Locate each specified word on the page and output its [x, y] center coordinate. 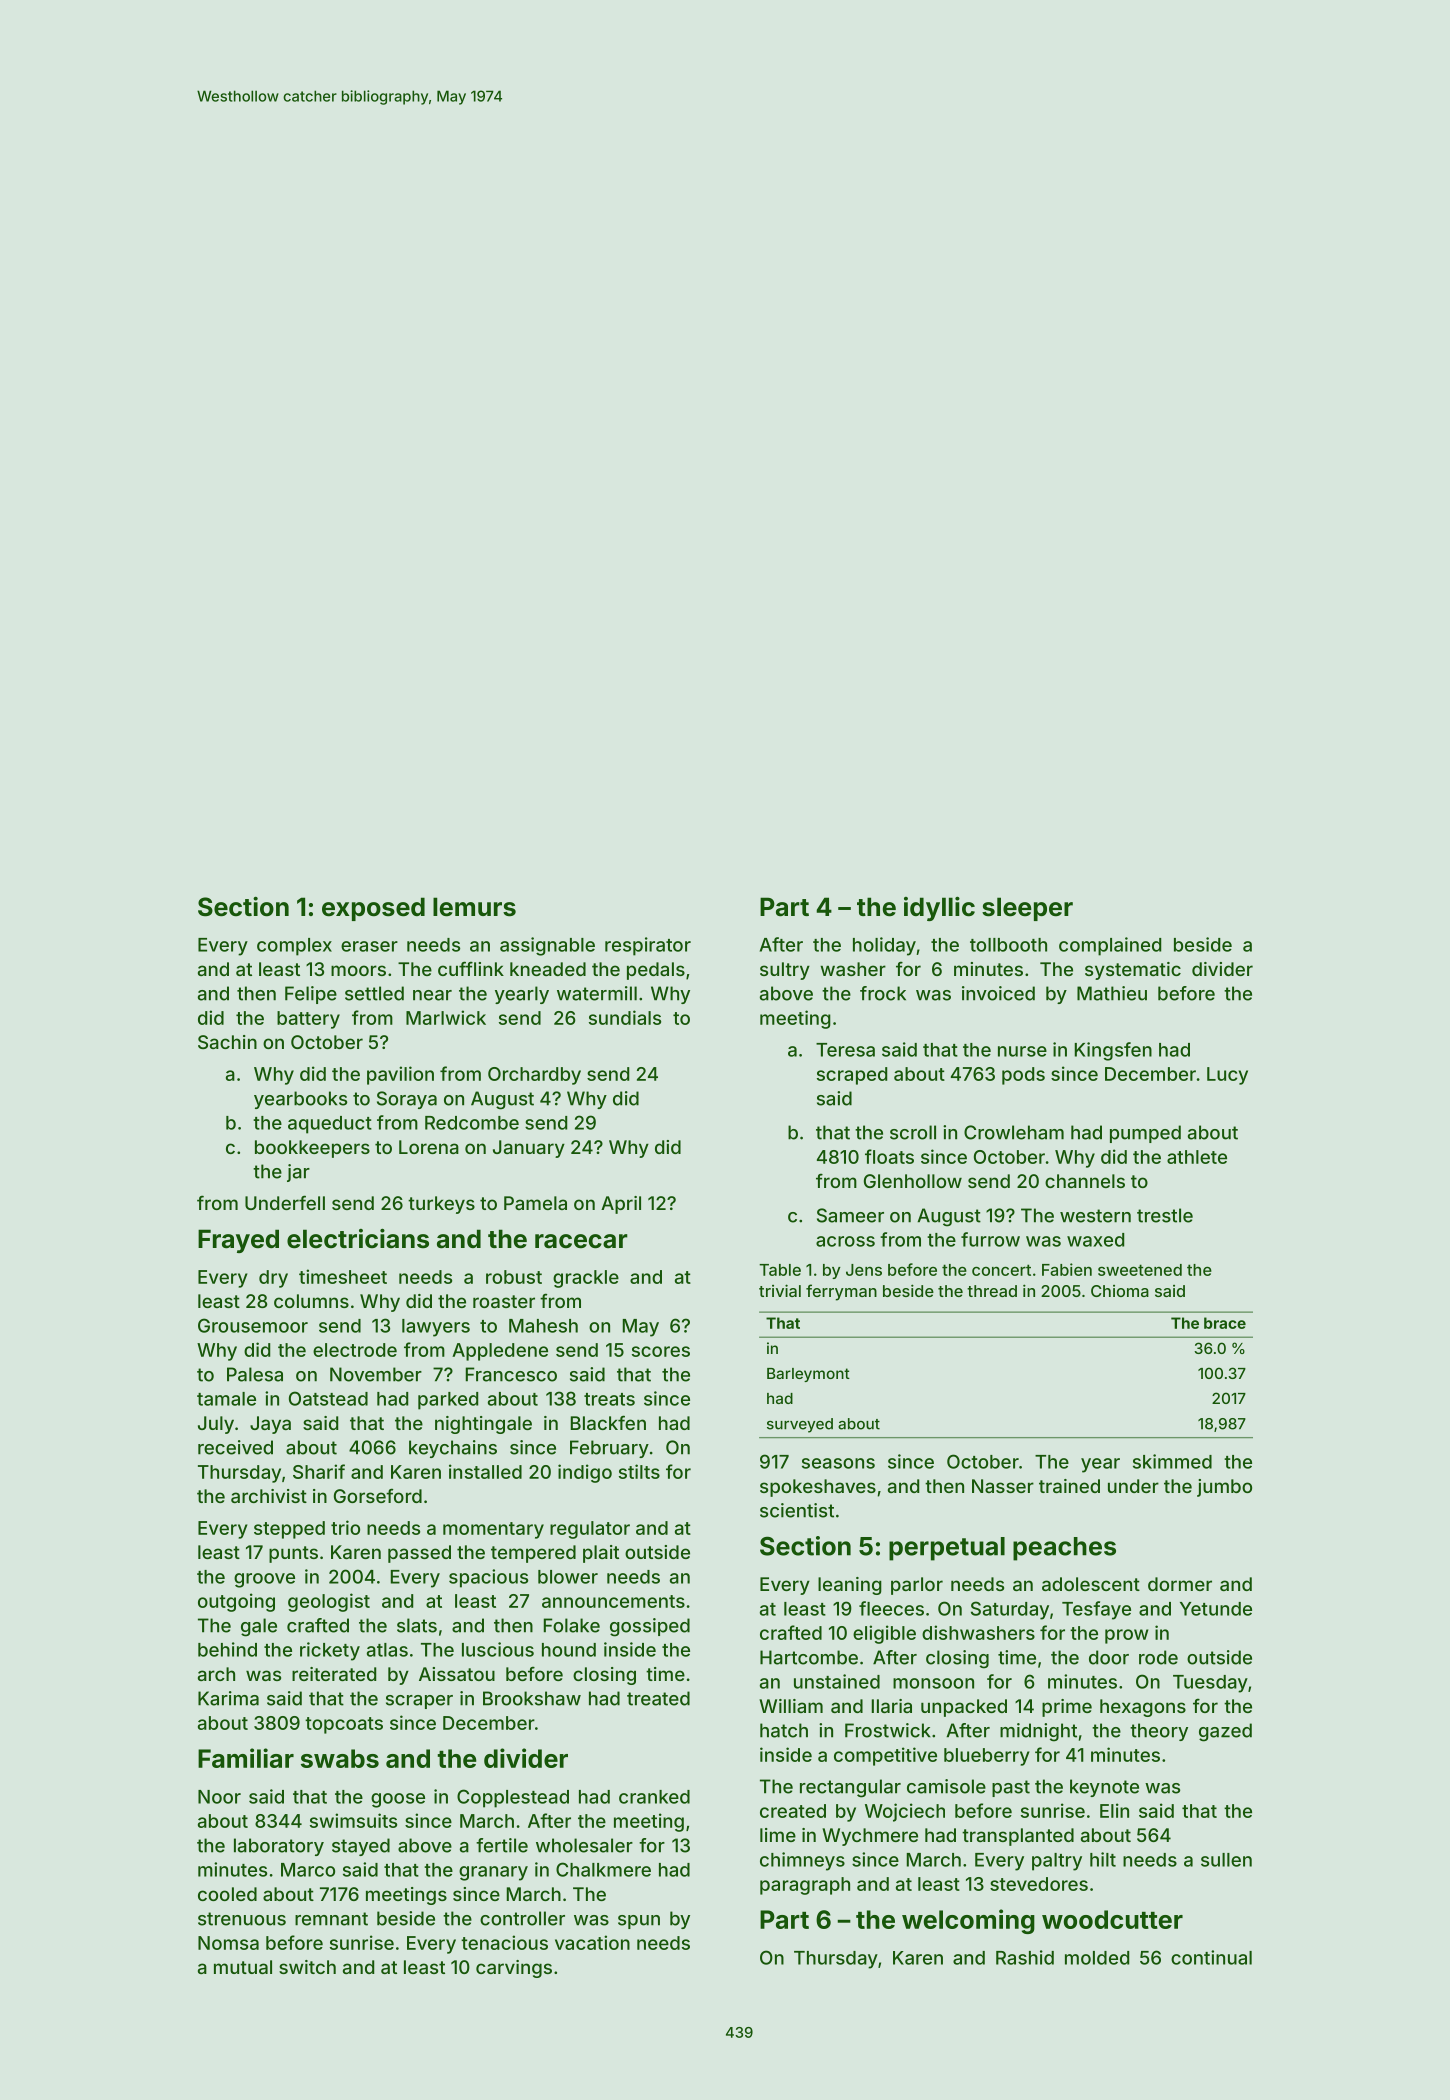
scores [661, 1351]
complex [294, 947]
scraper [419, 1702]
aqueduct [330, 1125]
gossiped [650, 1627]
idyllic [939, 909]
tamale [226, 1399]
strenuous [242, 1919]
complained [1110, 946]
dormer [1180, 1584]
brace [1225, 1323]
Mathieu [1112, 993]
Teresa [845, 1050]
